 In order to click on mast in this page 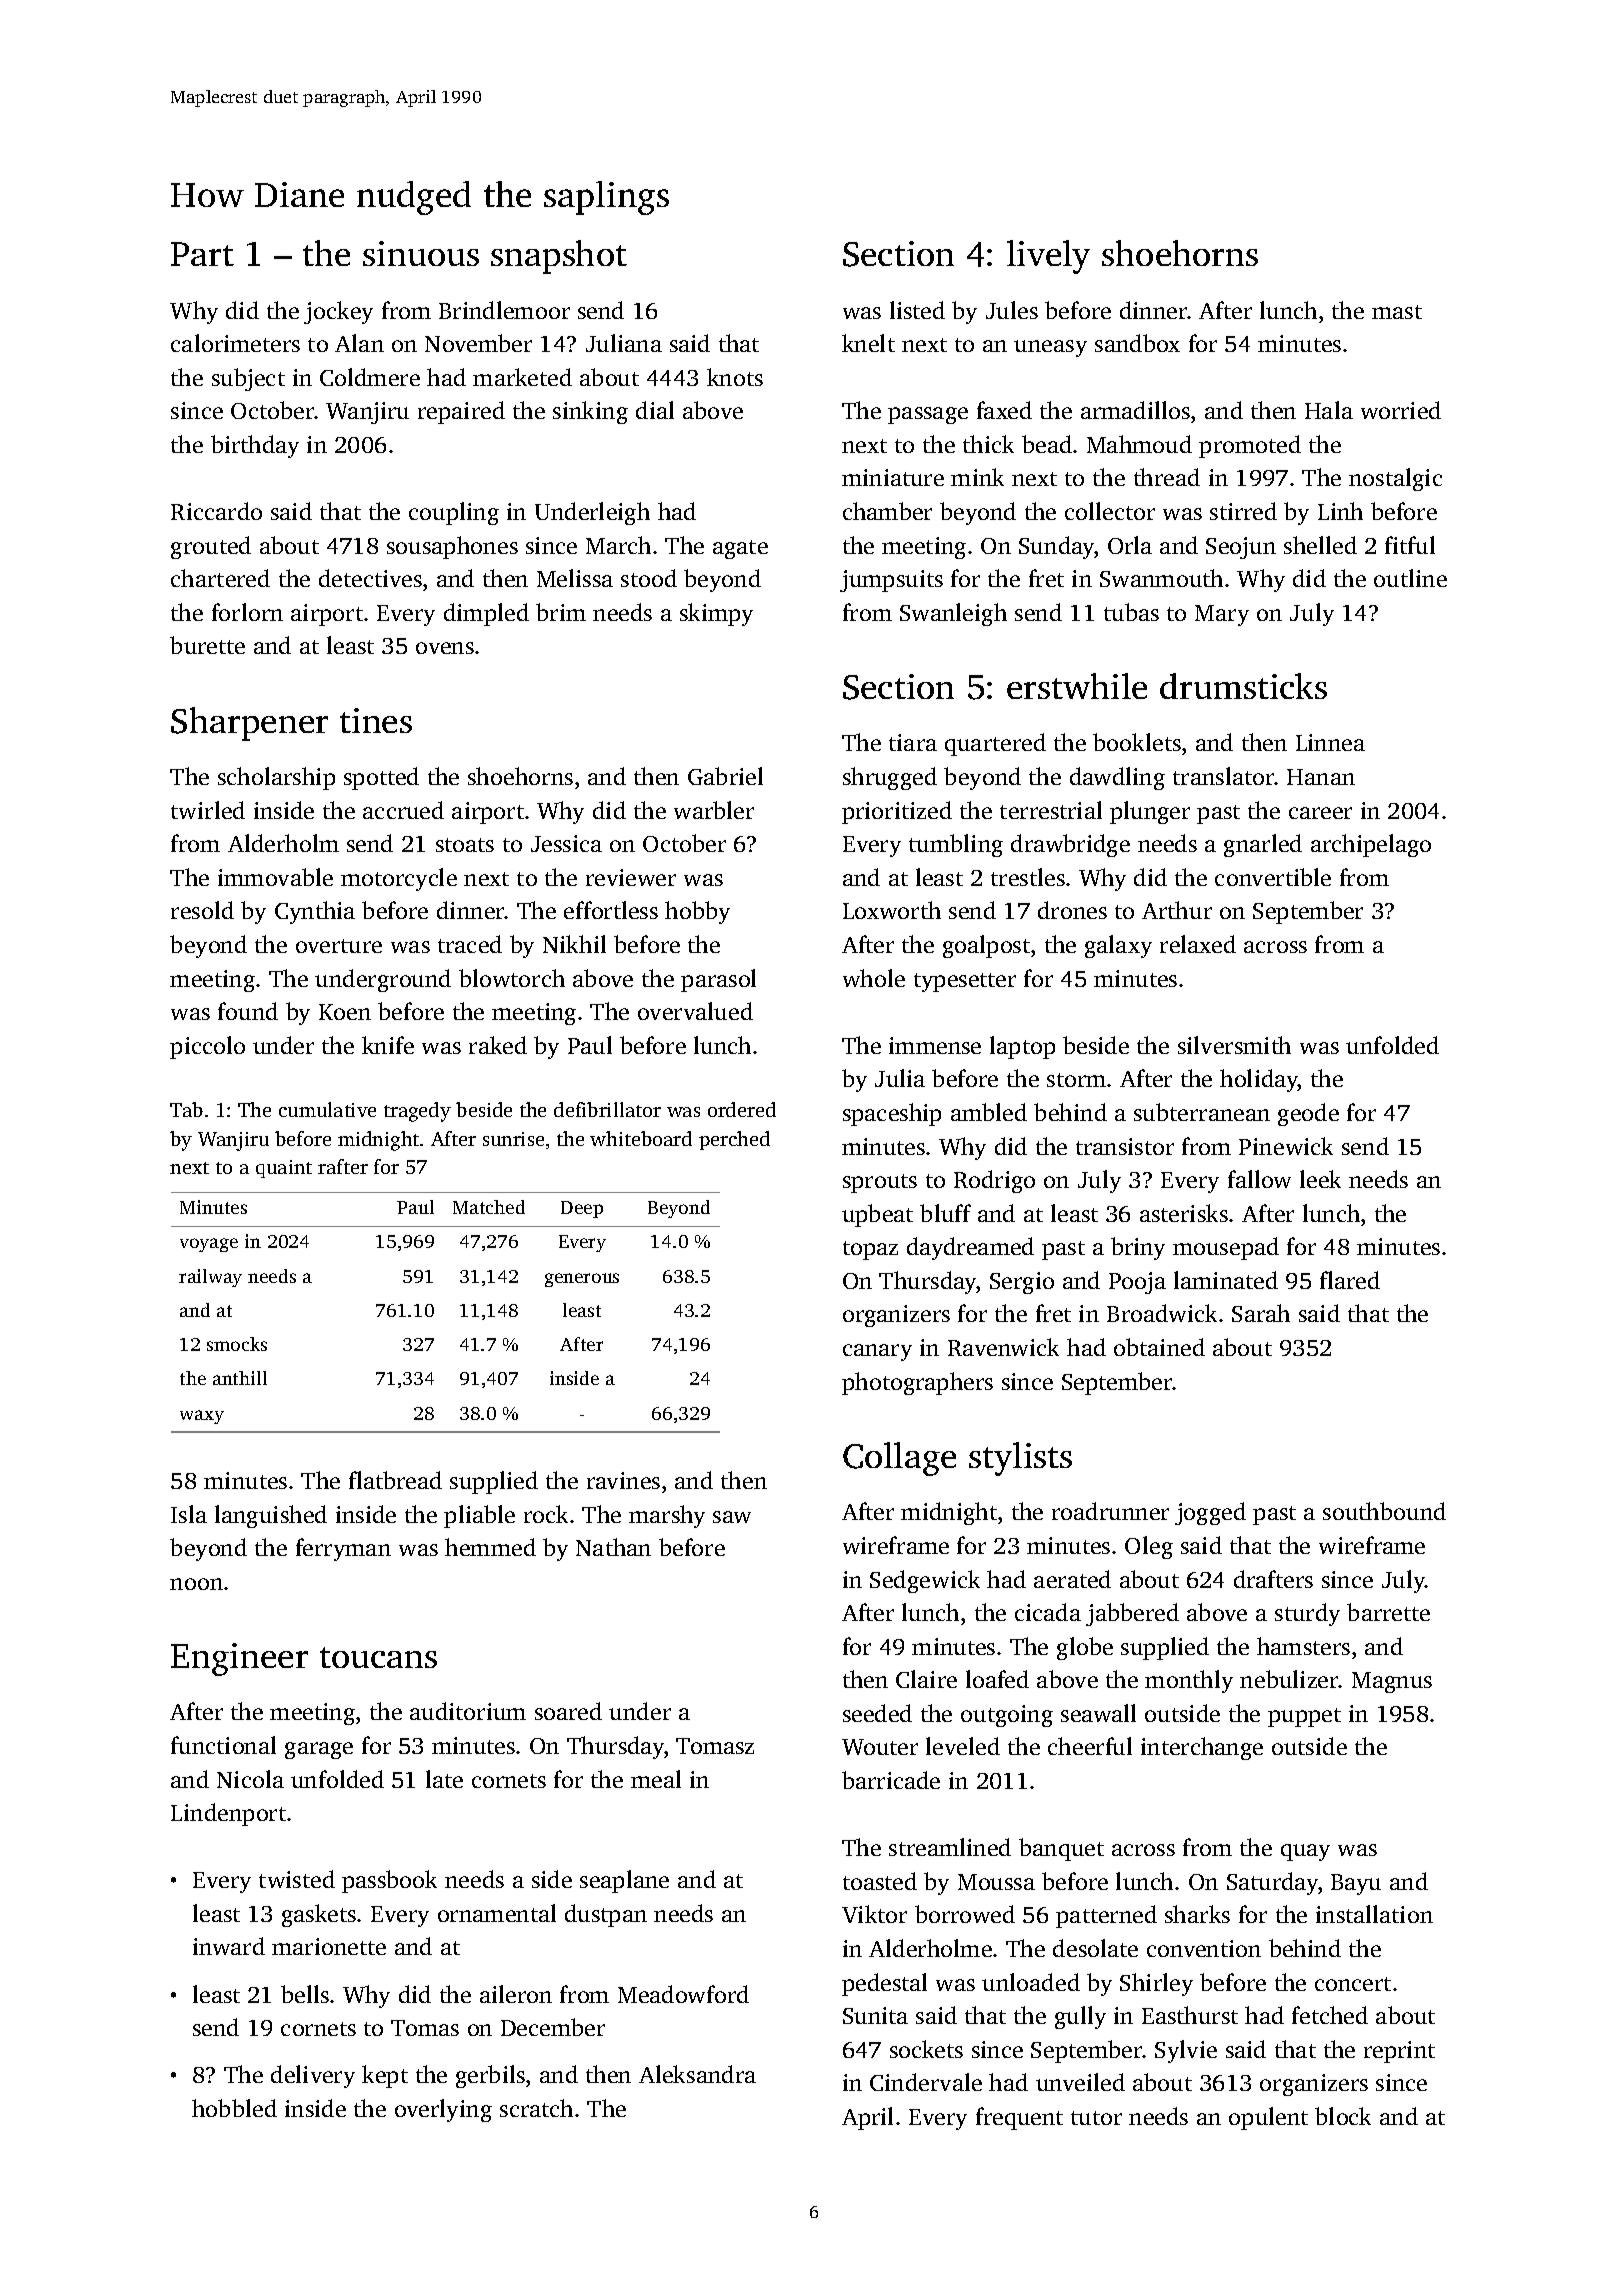, I will do `click(1397, 312)`.
